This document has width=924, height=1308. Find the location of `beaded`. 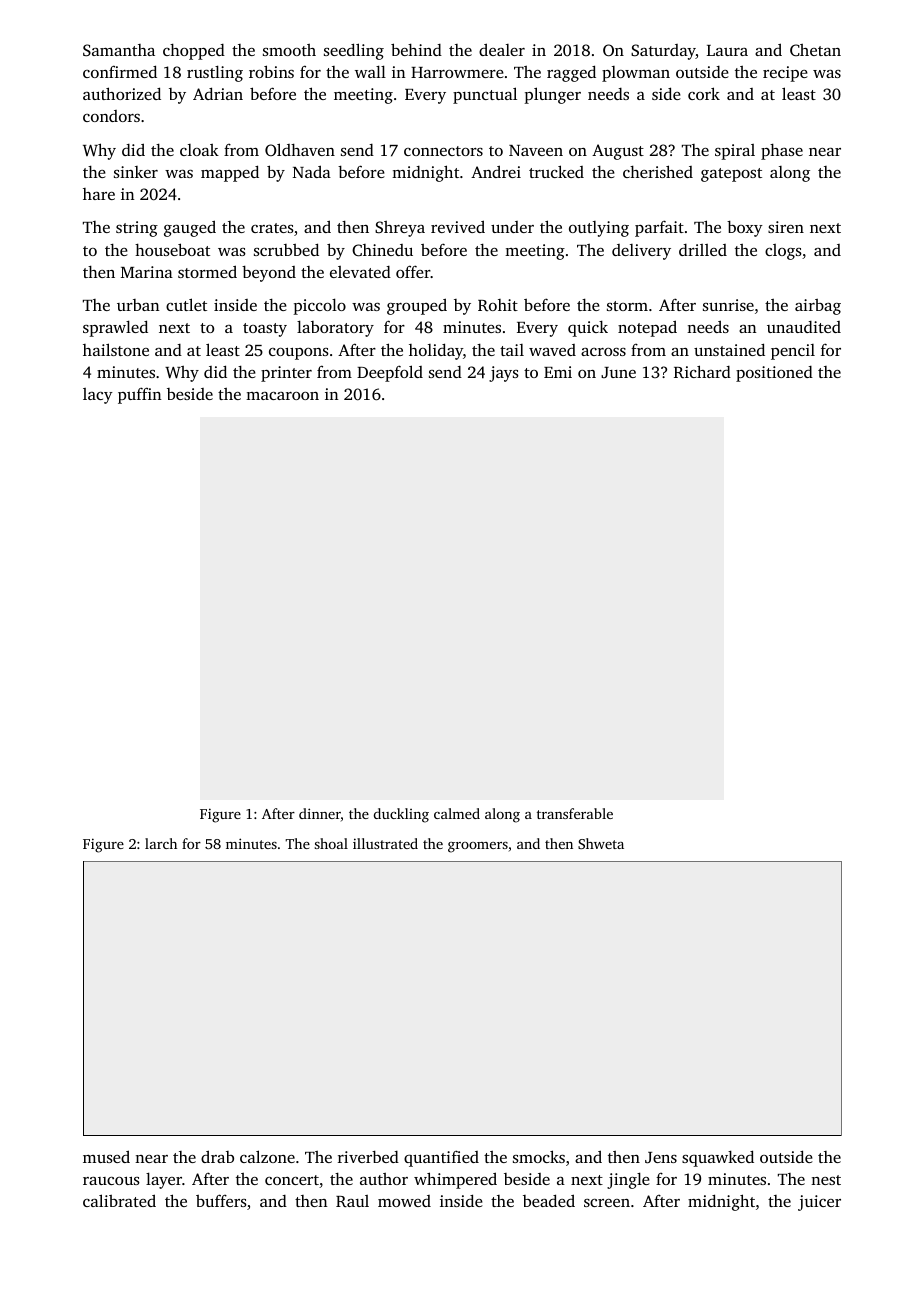

beaded is located at coordinates (549, 1200).
